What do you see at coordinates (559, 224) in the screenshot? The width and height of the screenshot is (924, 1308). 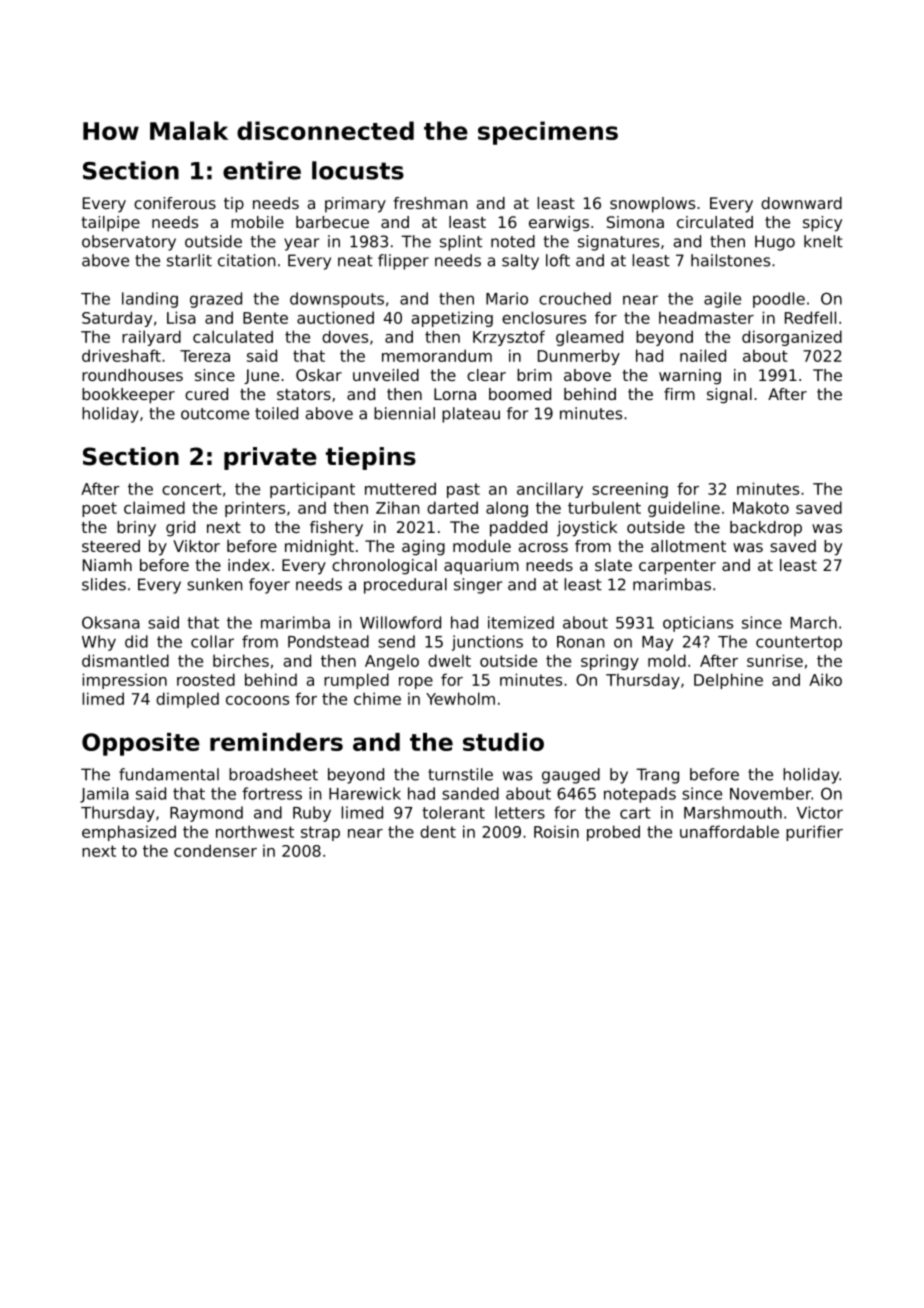 I see `earwigs` at bounding box center [559, 224].
